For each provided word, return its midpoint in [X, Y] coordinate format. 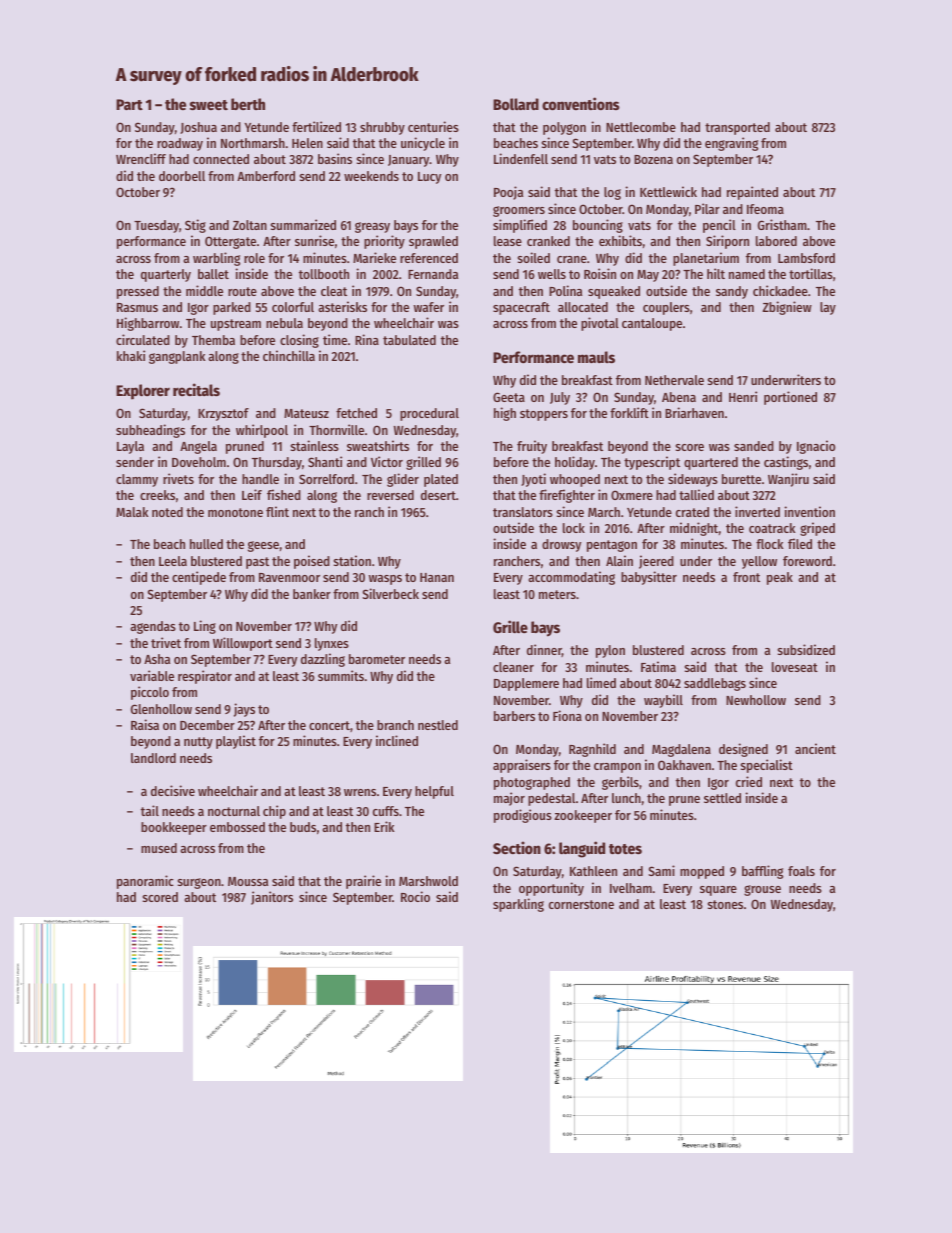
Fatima [658, 666]
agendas [153, 627]
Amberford [266, 176]
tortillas [811, 273]
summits [341, 675]
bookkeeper [174, 828]
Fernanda [433, 274]
